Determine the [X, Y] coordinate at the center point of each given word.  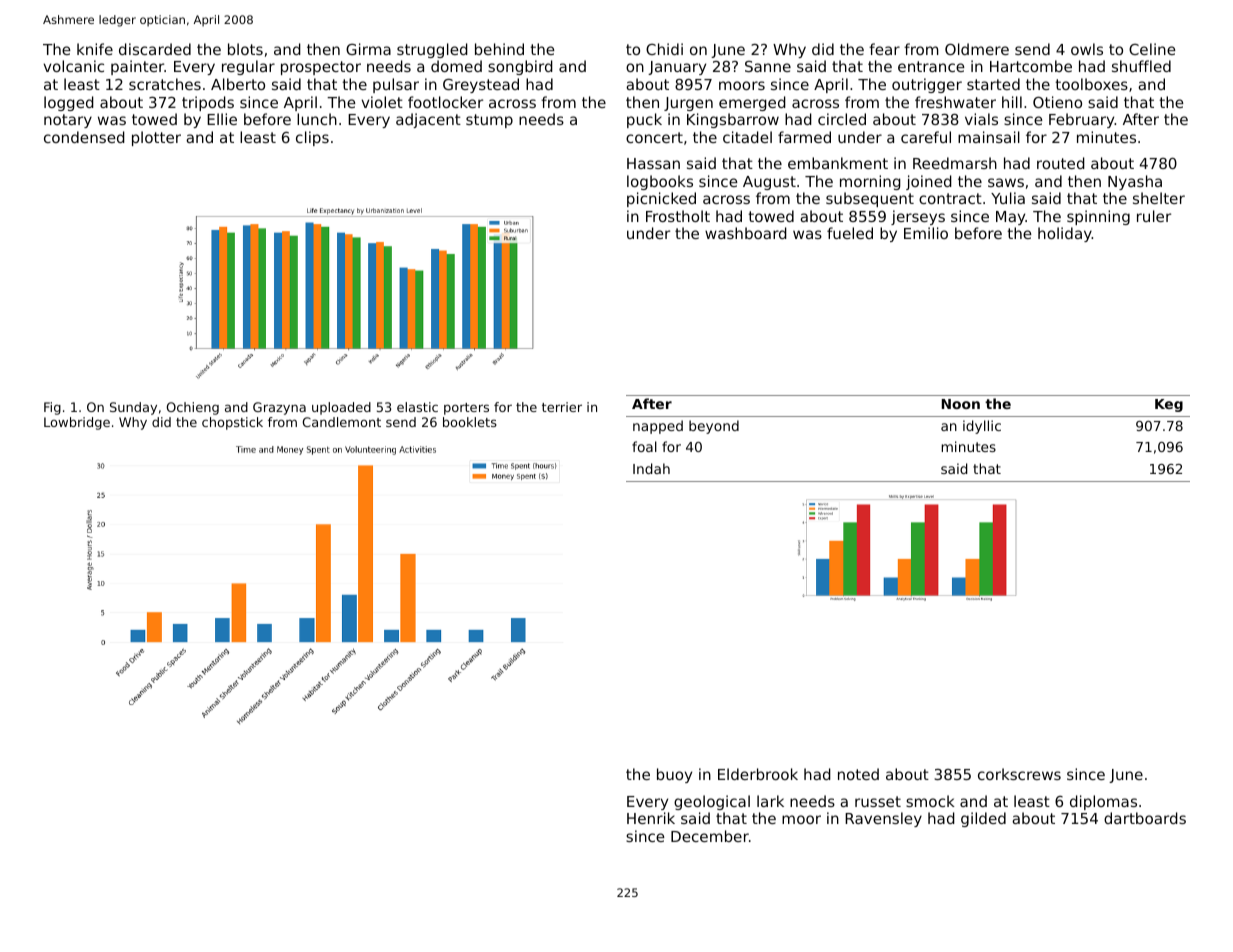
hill [1012, 102]
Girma [368, 49]
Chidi [664, 49]
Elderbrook [758, 774]
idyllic [982, 427]
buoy [674, 775]
